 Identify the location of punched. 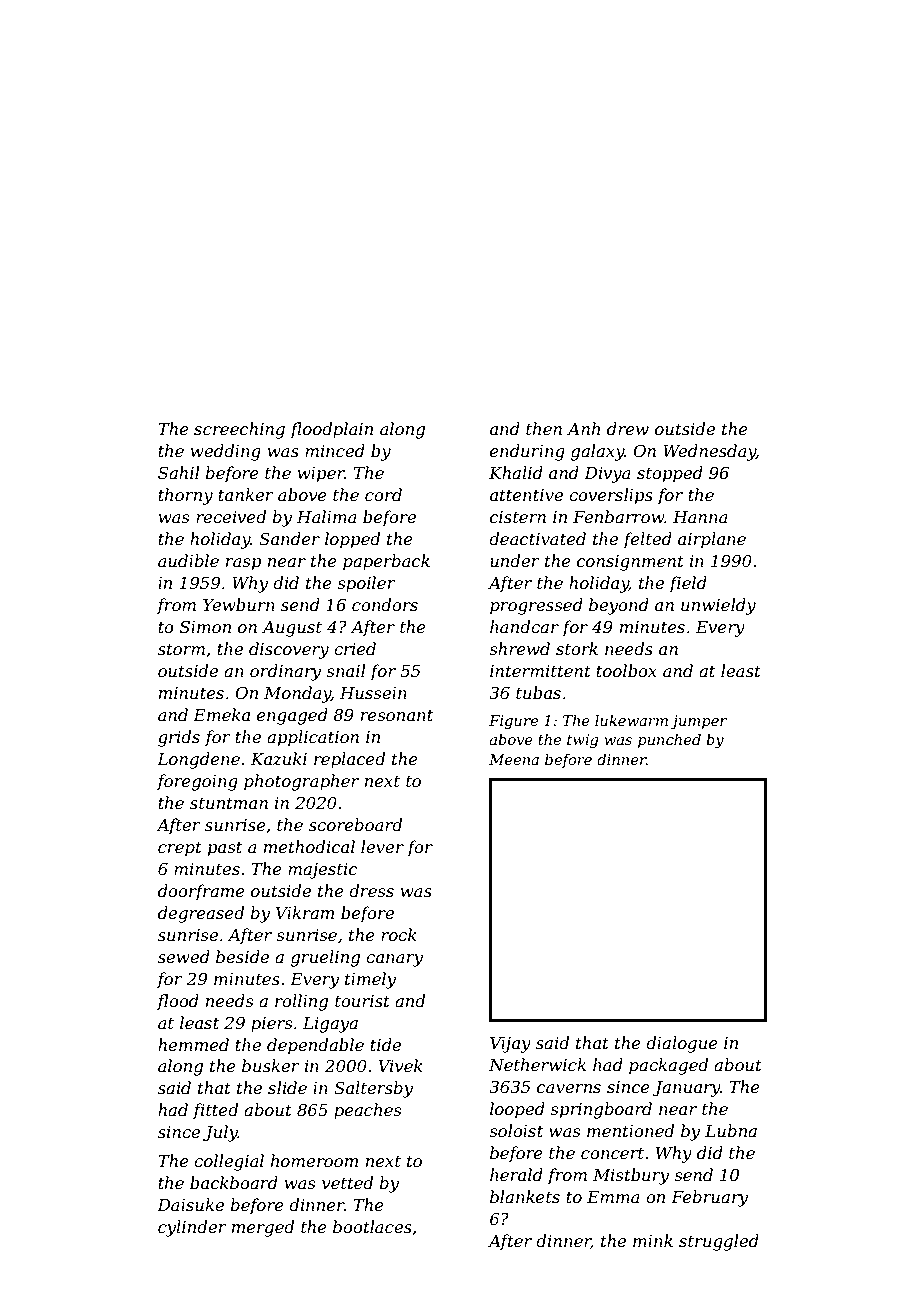
(669, 741).
